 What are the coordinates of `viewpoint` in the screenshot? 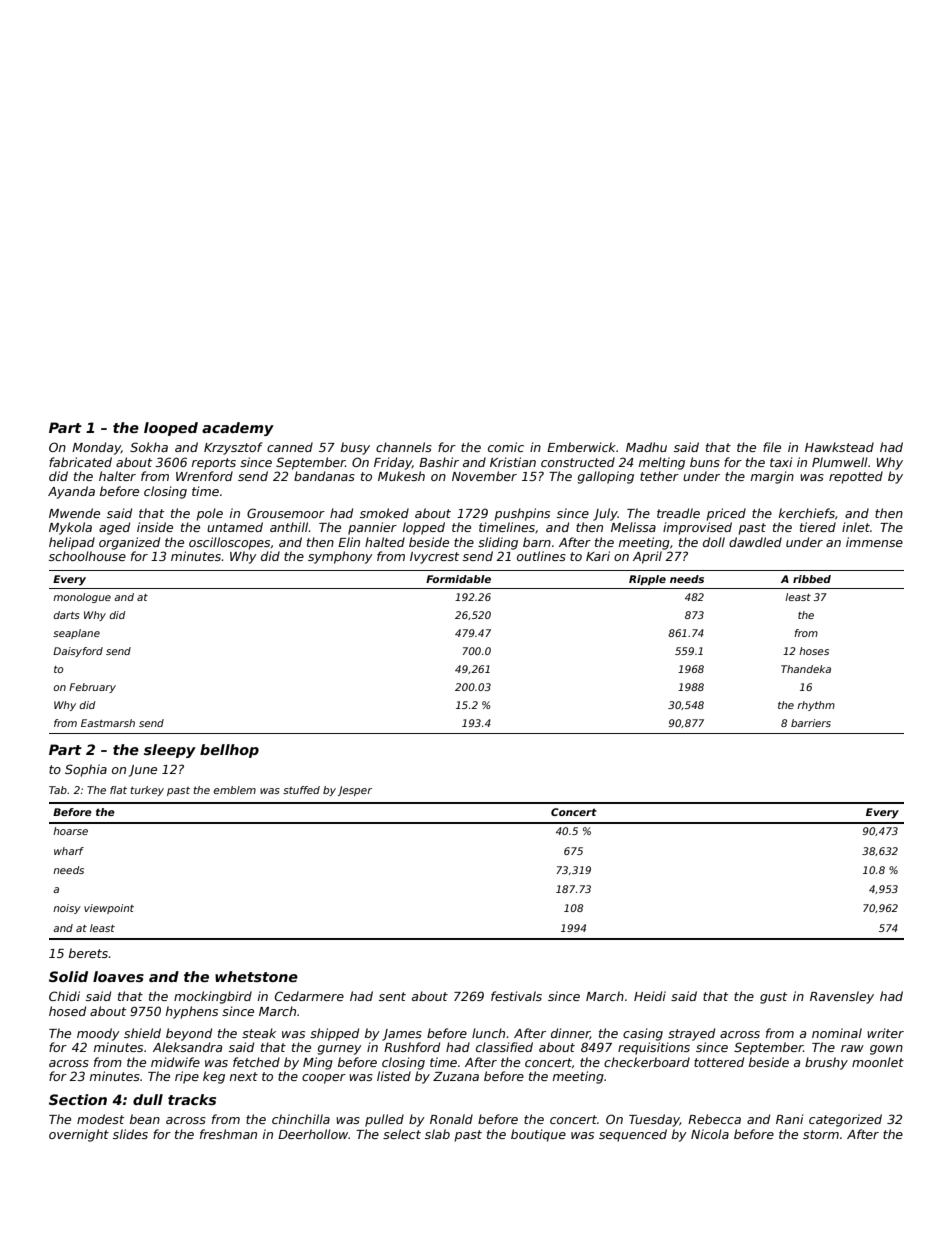 It's located at (109, 909).
